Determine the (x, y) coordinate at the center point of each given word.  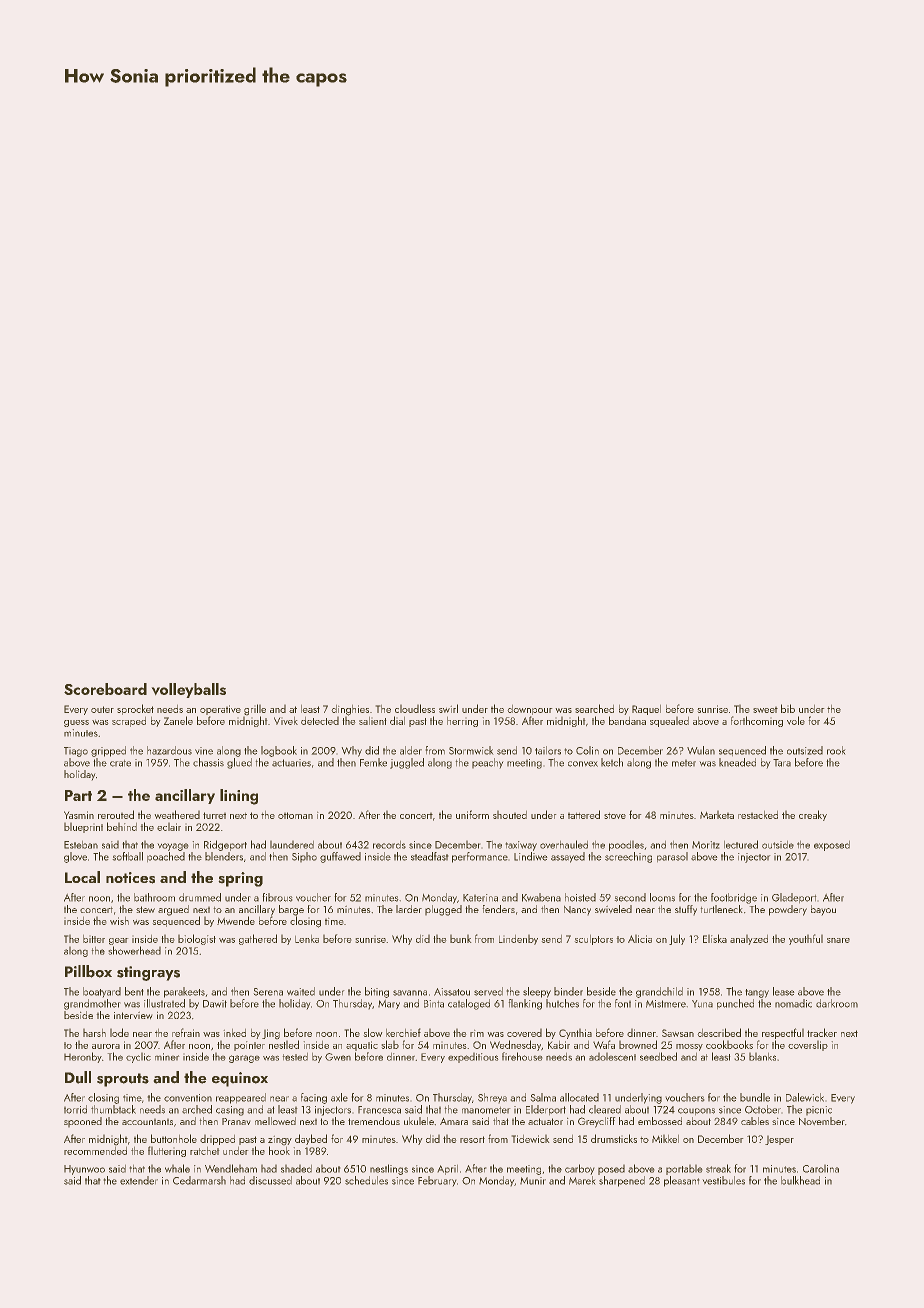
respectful (783, 1033)
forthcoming (757, 721)
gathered (258, 939)
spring (241, 879)
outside (778, 845)
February (437, 1181)
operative (220, 710)
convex (583, 764)
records (389, 845)
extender (139, 1180)
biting (377, 992)
